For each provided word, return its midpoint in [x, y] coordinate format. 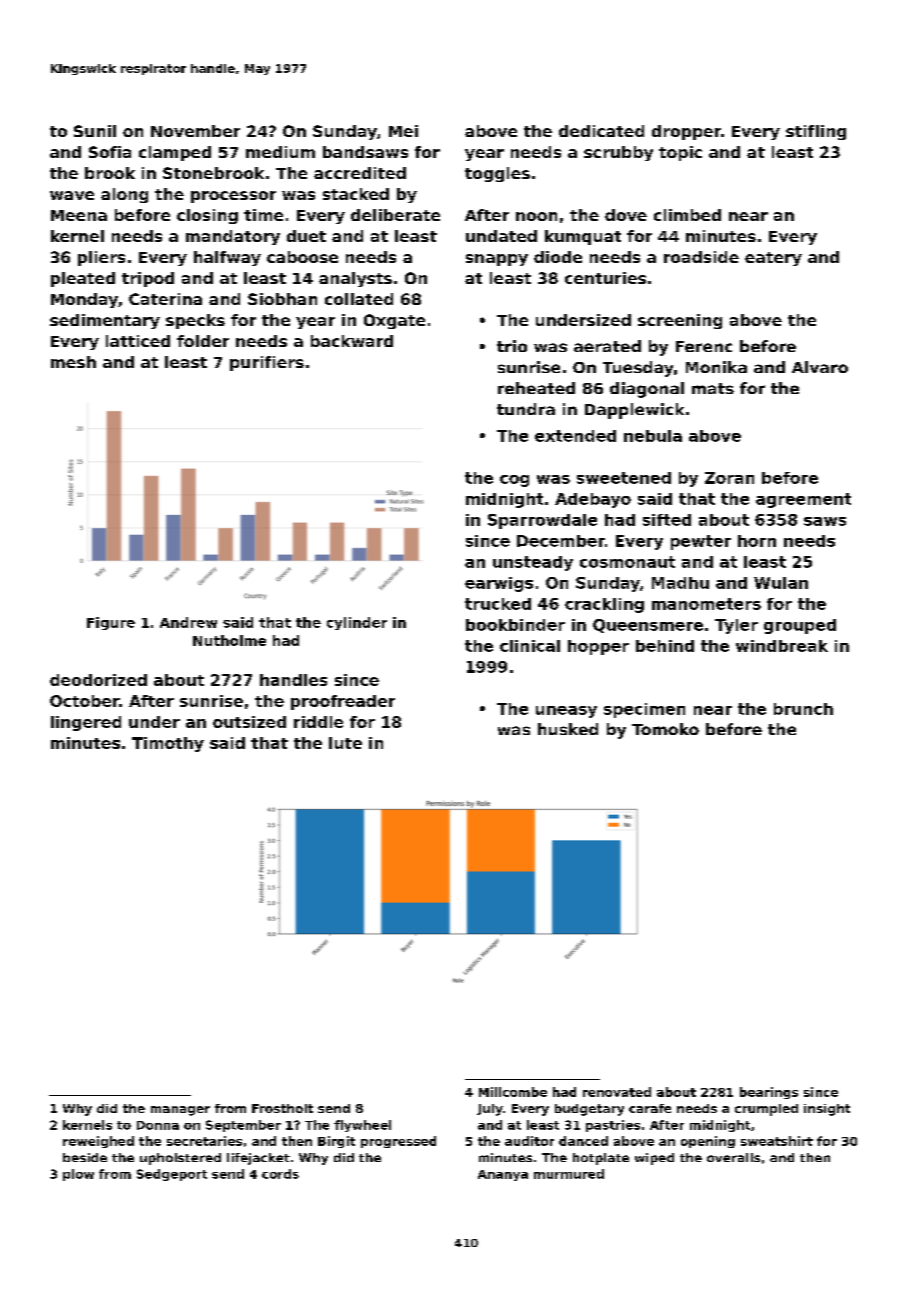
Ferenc [704, 346]
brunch [803, 709]
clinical [530, 646]
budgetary [589, 1110]
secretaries [204, 1141]
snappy [497, 260]
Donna [158, 1125]
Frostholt [282, 1108]
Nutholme [229, 640]
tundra [526, 409]
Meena [79, 215]
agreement [803, 500]
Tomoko [665, 729]
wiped [654, 1159]
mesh [73, 362]
